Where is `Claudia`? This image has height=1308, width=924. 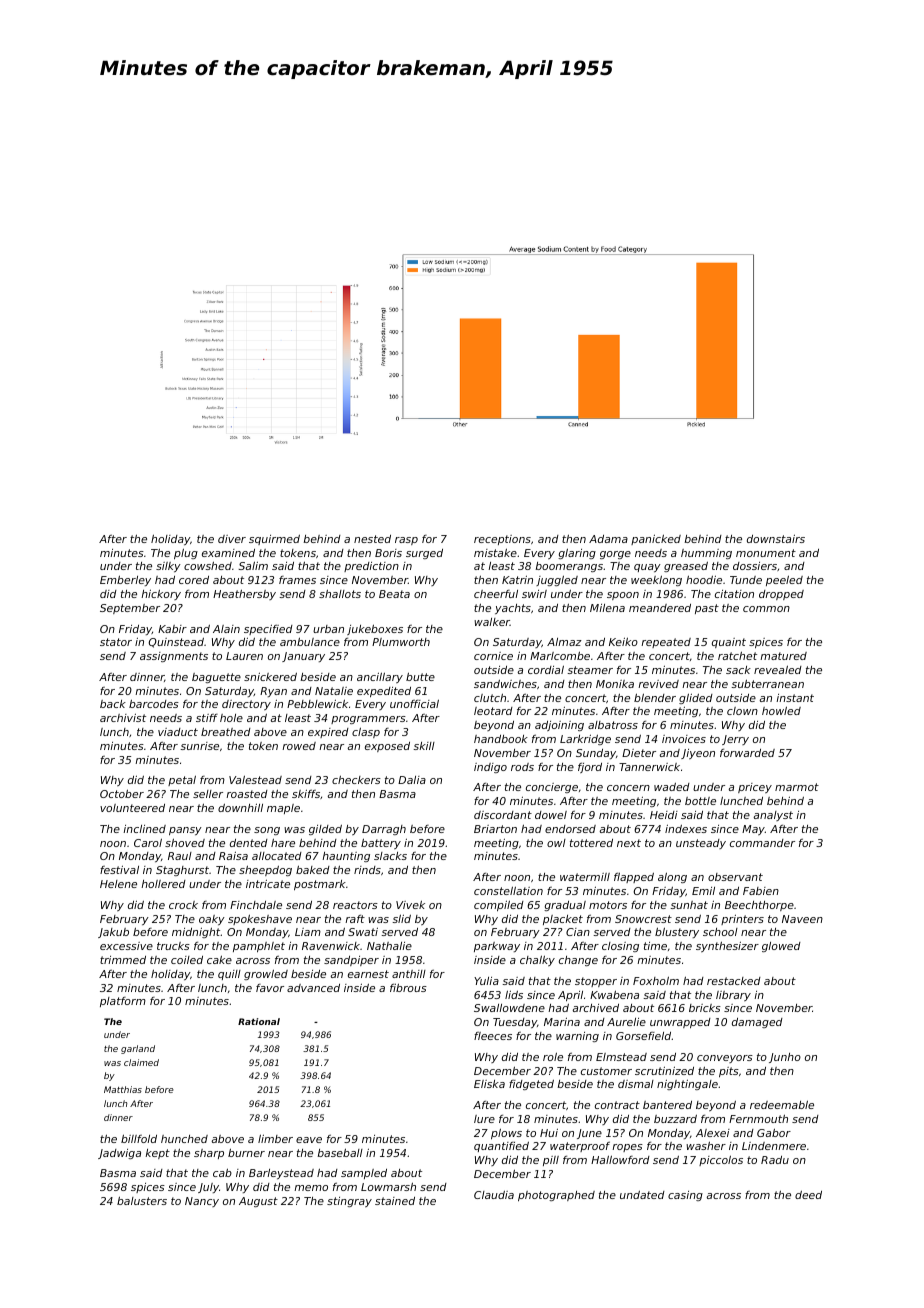 Claudia is located at coordinates (494, 1195).
